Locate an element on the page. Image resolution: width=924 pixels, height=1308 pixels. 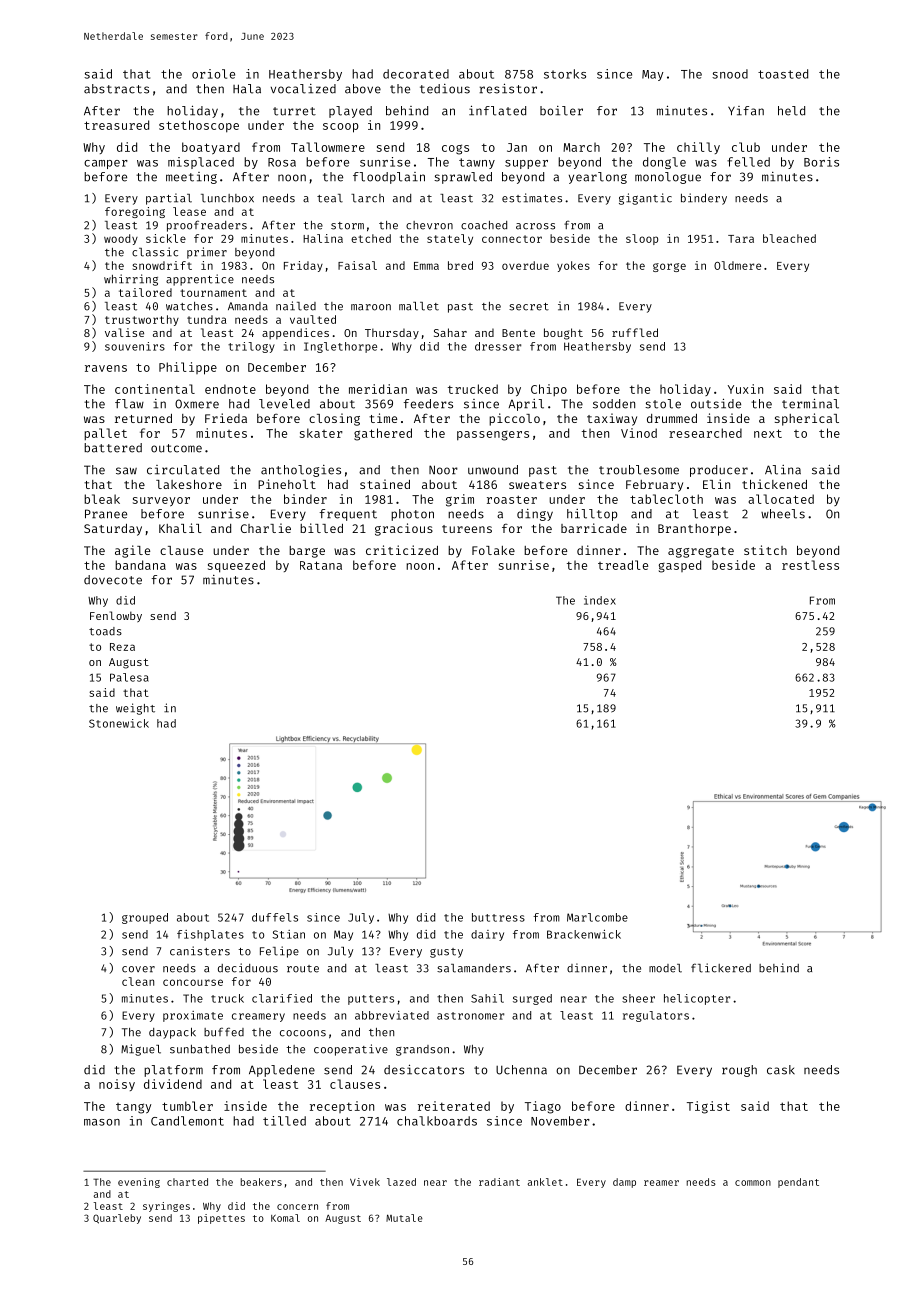
Ratana is located at coordinates (321, 565).
